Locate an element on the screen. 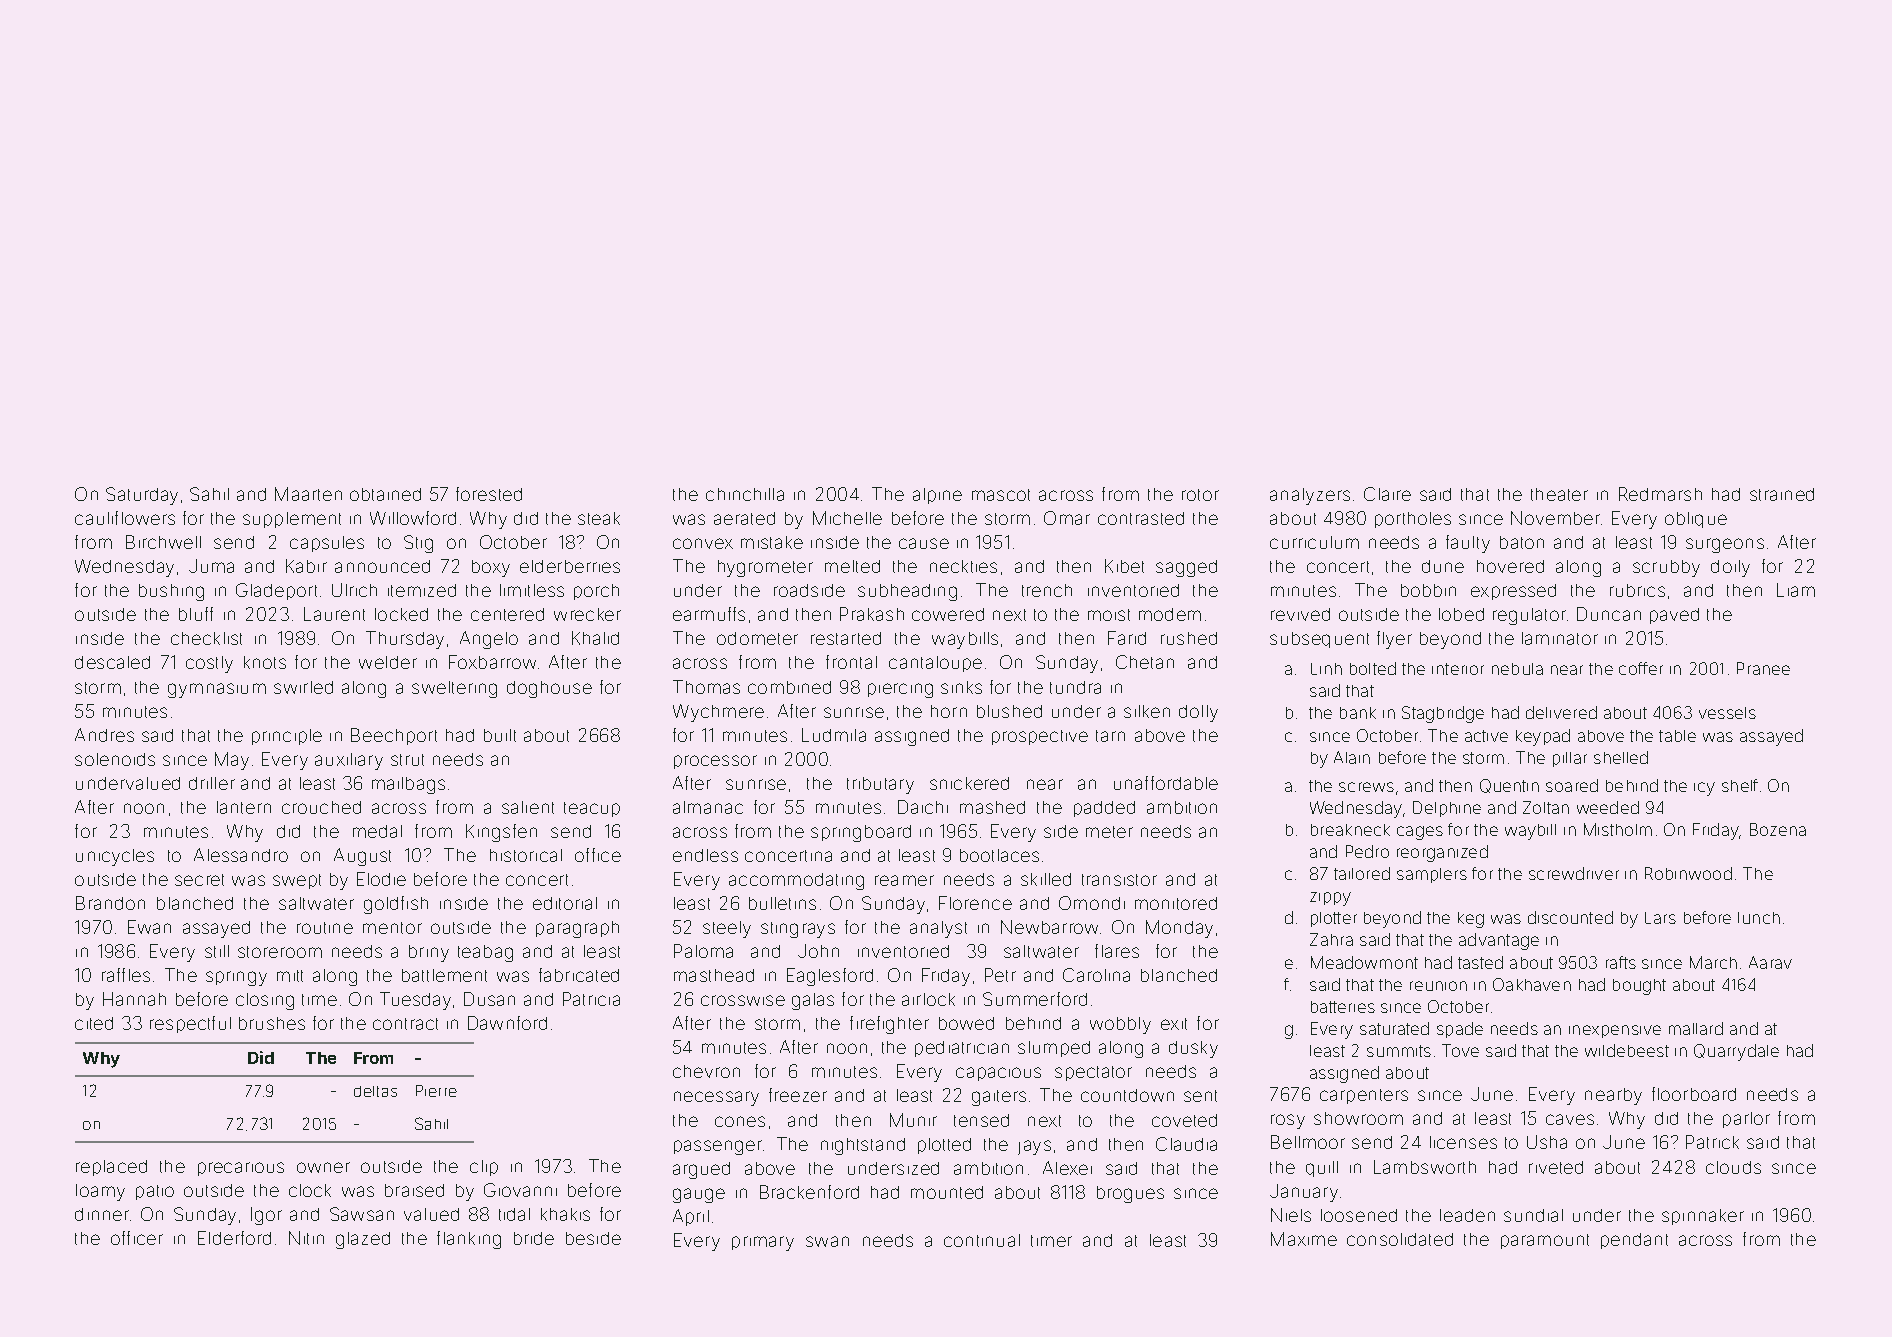 Image resolution: width=1892 pixels, height=1337 pixels. vessels is located at coordinates (1727, 713).
